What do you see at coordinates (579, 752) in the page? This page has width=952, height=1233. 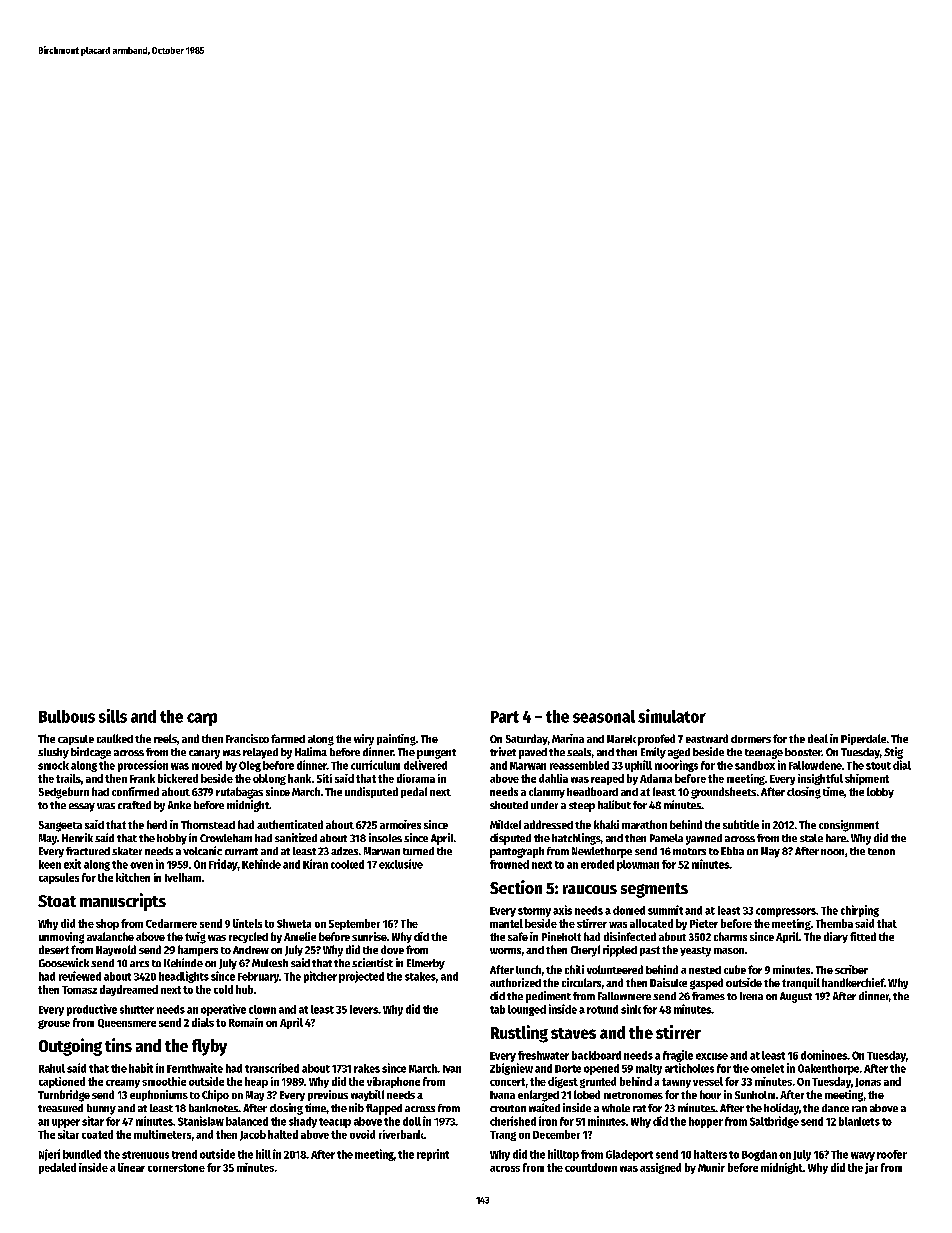 I see `seals` at bounding box center [579, 752].
